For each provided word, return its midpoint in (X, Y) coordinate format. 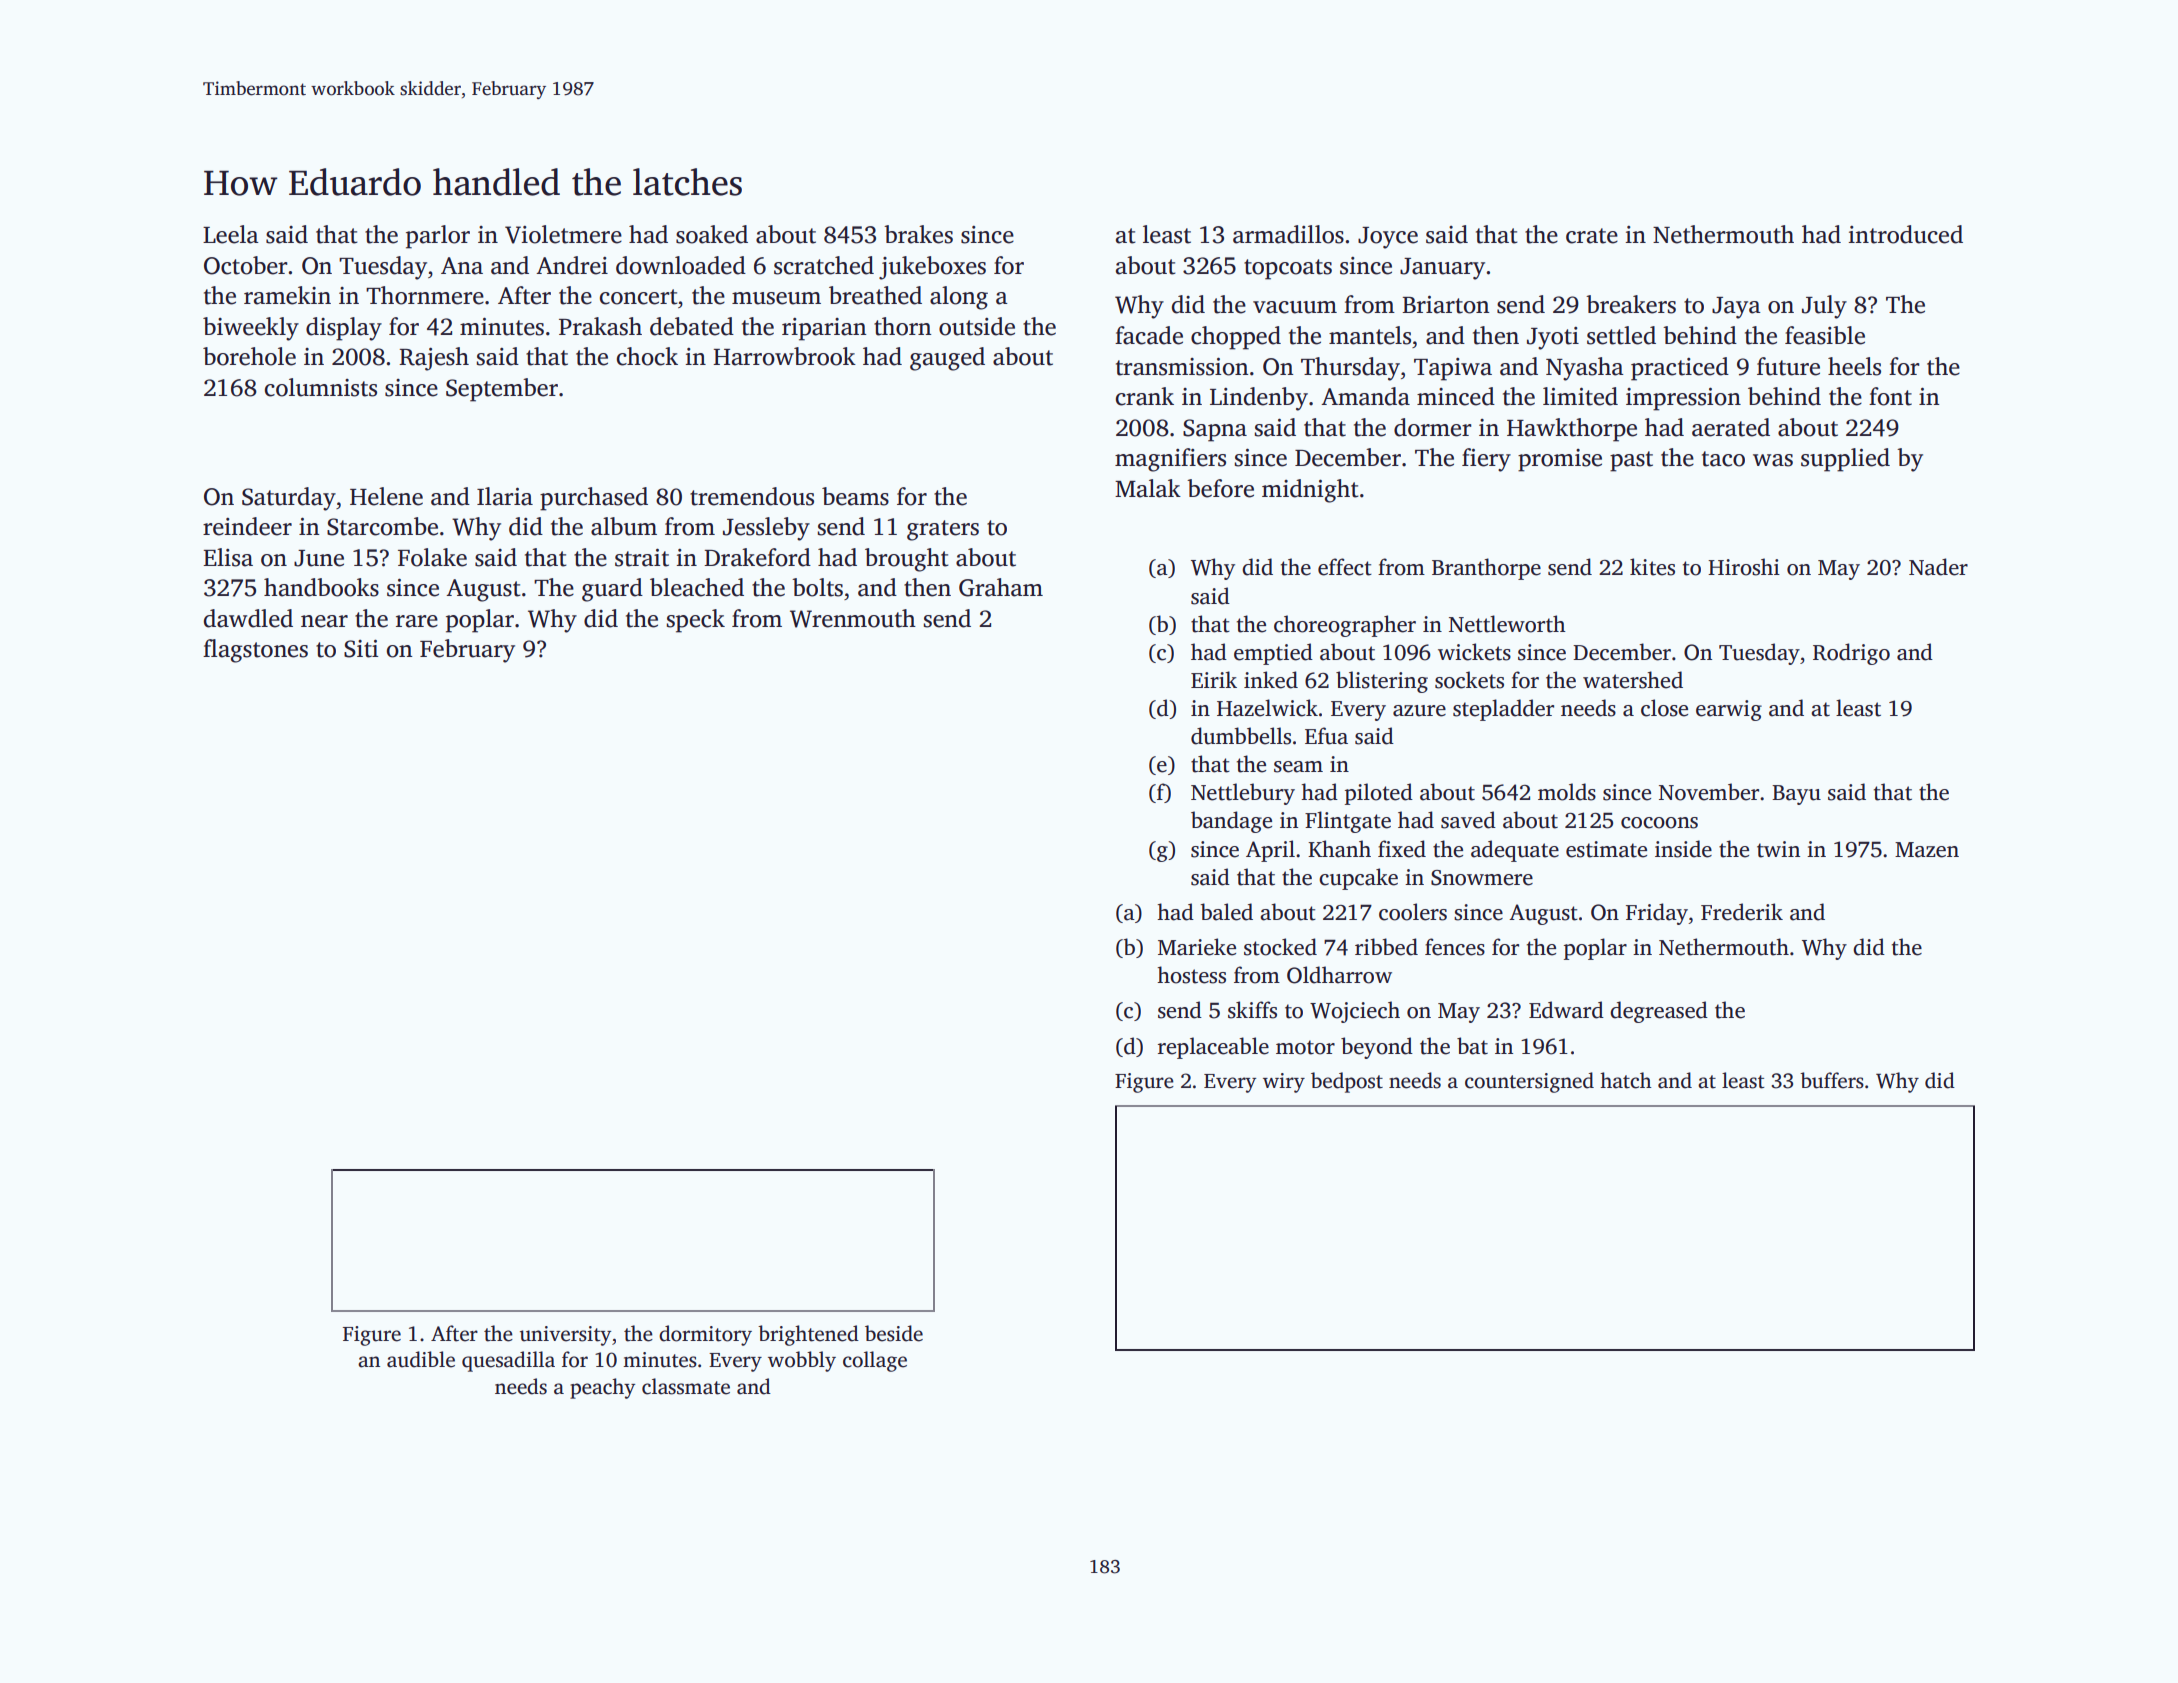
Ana (462, 266)
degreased (1659, 1012)
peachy (602, 1388)
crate (1592, 236)
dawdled (248, 618)
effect (1345, 567)
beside (894, 1333)
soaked (712, 234)
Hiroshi (1744, 567)
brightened (808, 1335)
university (565, 1336)
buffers (1832, 1080)
